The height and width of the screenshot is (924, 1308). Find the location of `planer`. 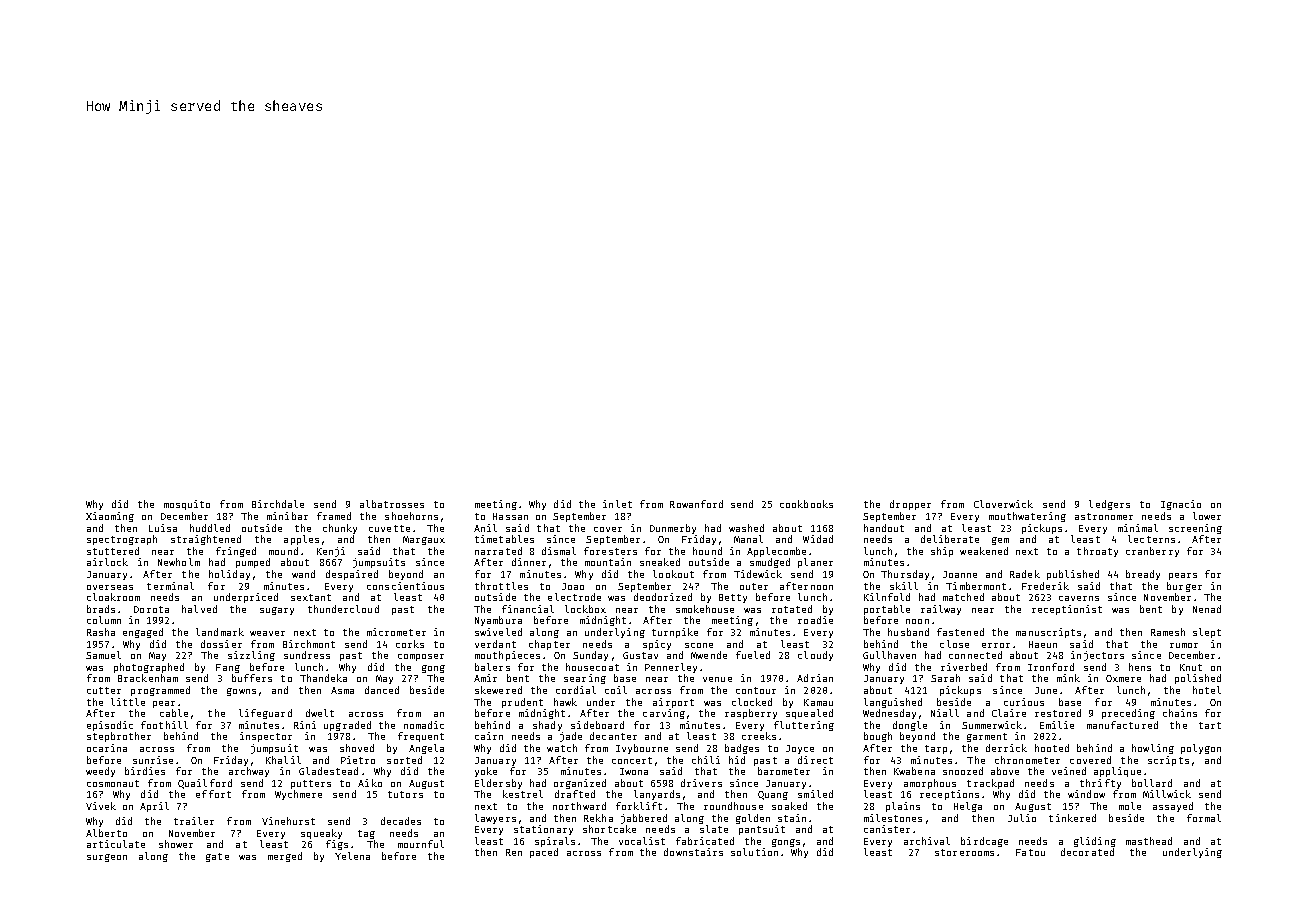

planer is located at coordinates (815, 563).
